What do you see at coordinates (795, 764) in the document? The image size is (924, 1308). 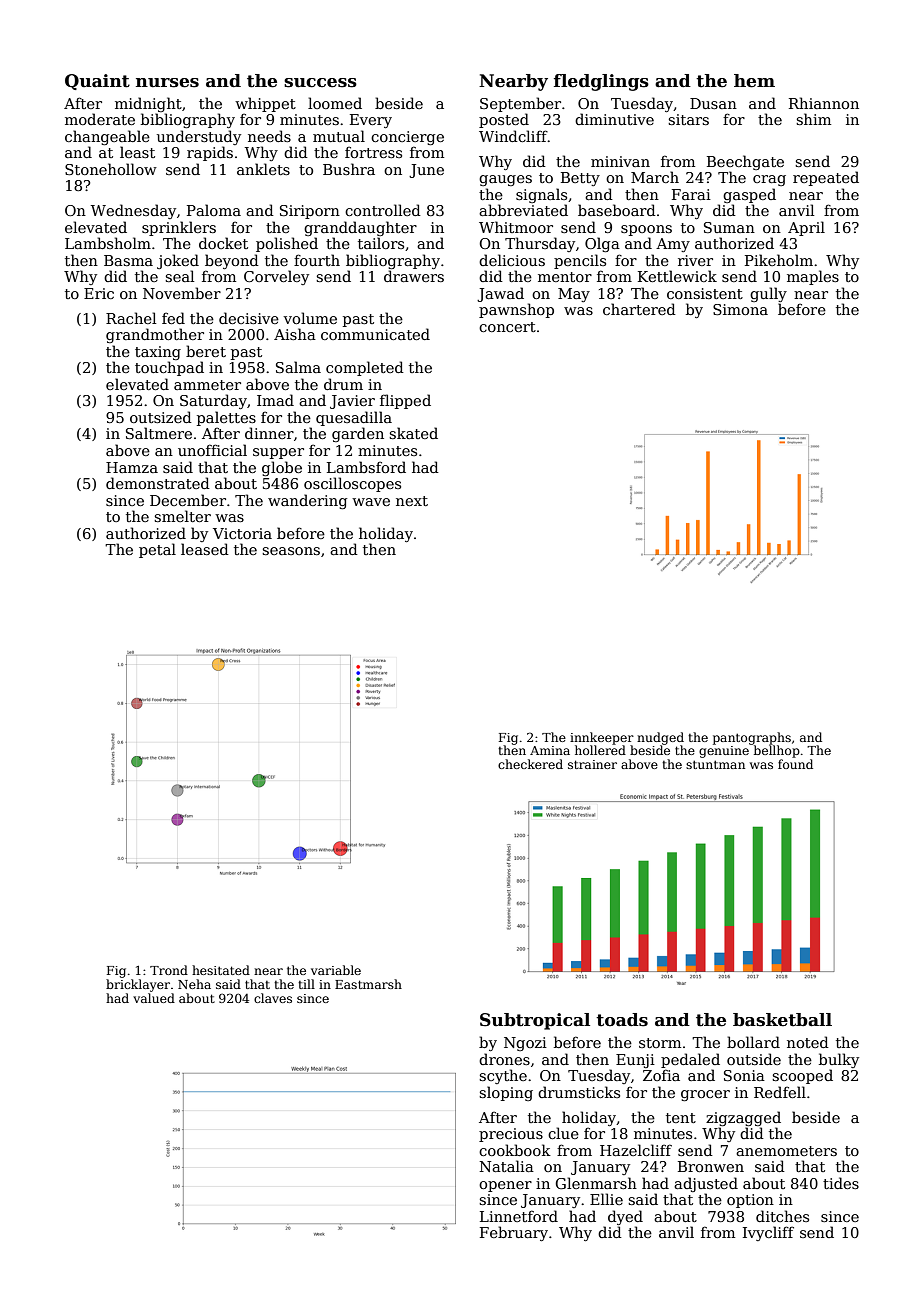 I see `found` at bounding box center [795, 764].
